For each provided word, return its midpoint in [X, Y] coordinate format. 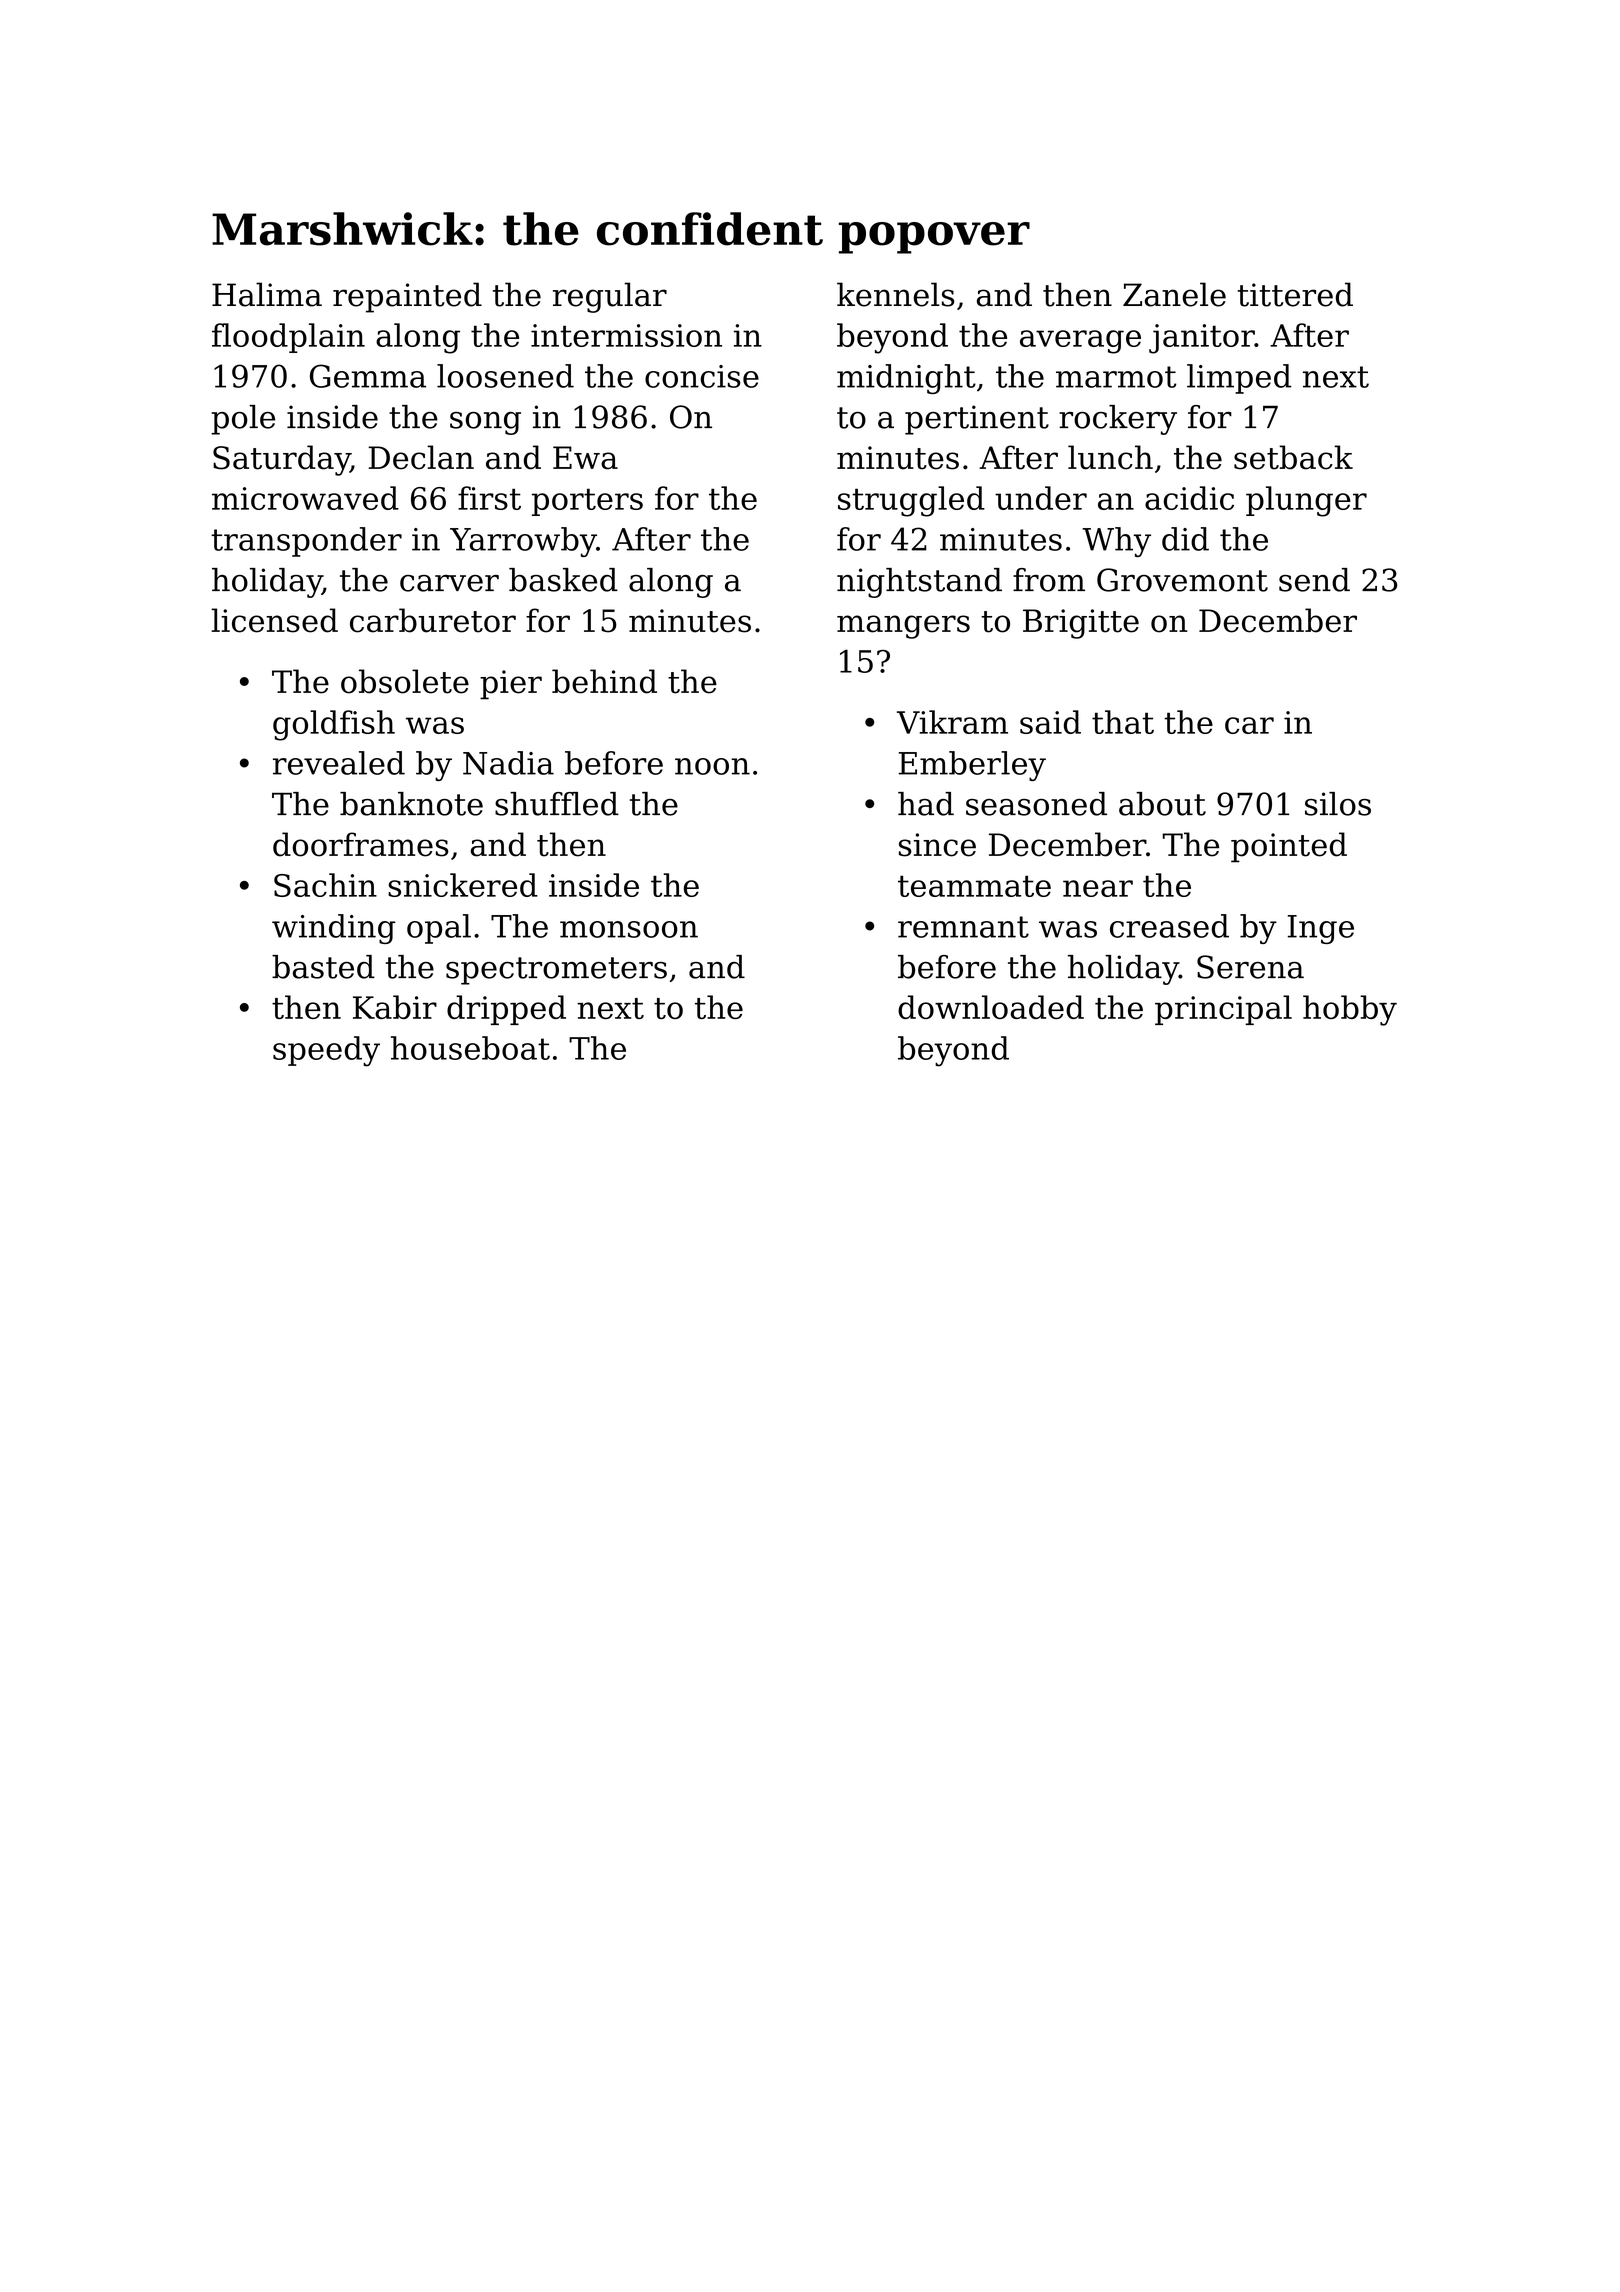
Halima [267, 294]
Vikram [952, 722]
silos [1338, 804]
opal [439, 929]
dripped [506, 1010]
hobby [1350, 1010]
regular [610, 297]
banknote [411, 804]
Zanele [1174, 294]
